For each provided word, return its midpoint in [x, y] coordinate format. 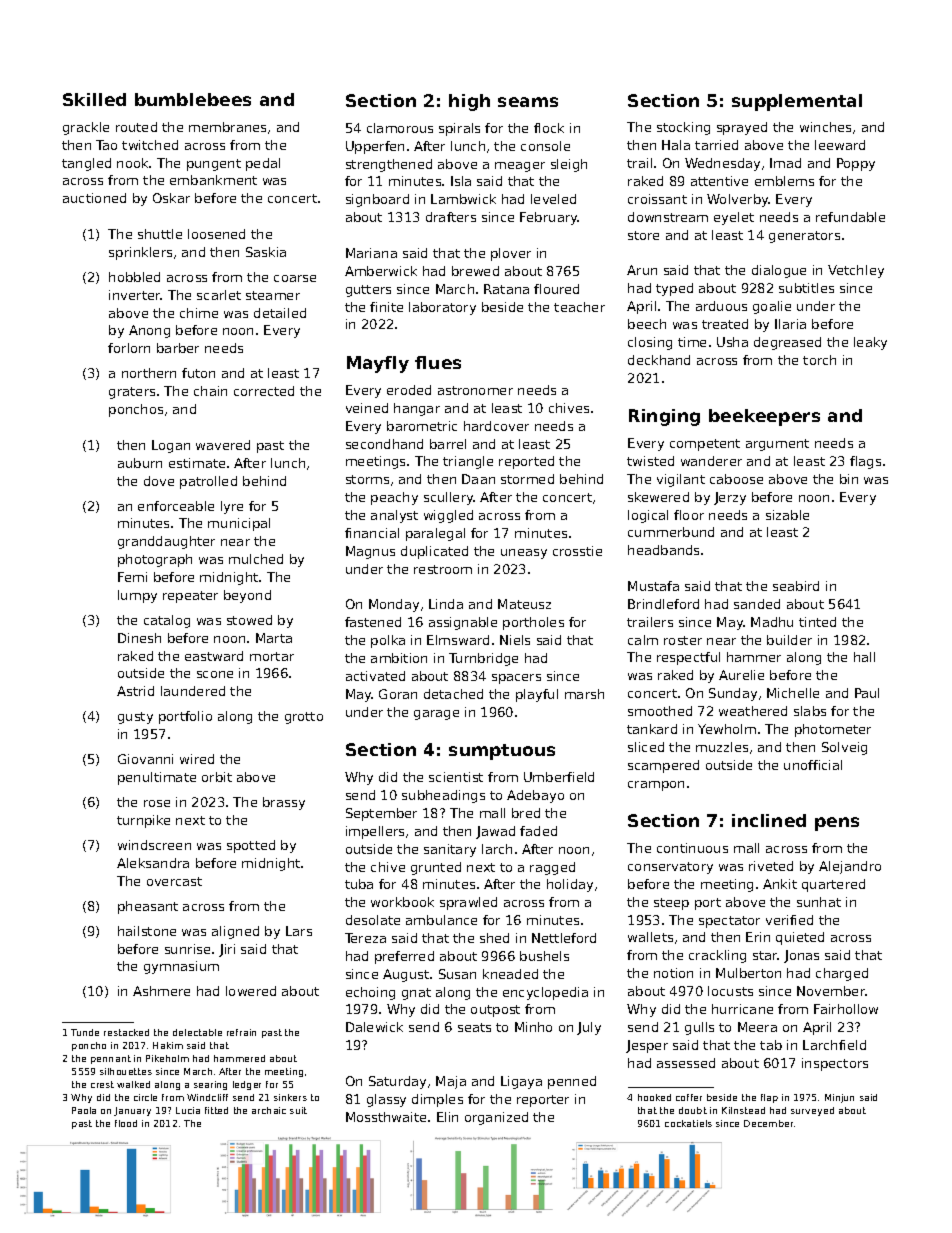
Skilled [94, 99]
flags [865, 462]
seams [528, 102]
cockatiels [688, 1123]
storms [367, 479]
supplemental [797, 102]
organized [496, 1118]
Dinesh [139, 638]
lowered [251, 991]
